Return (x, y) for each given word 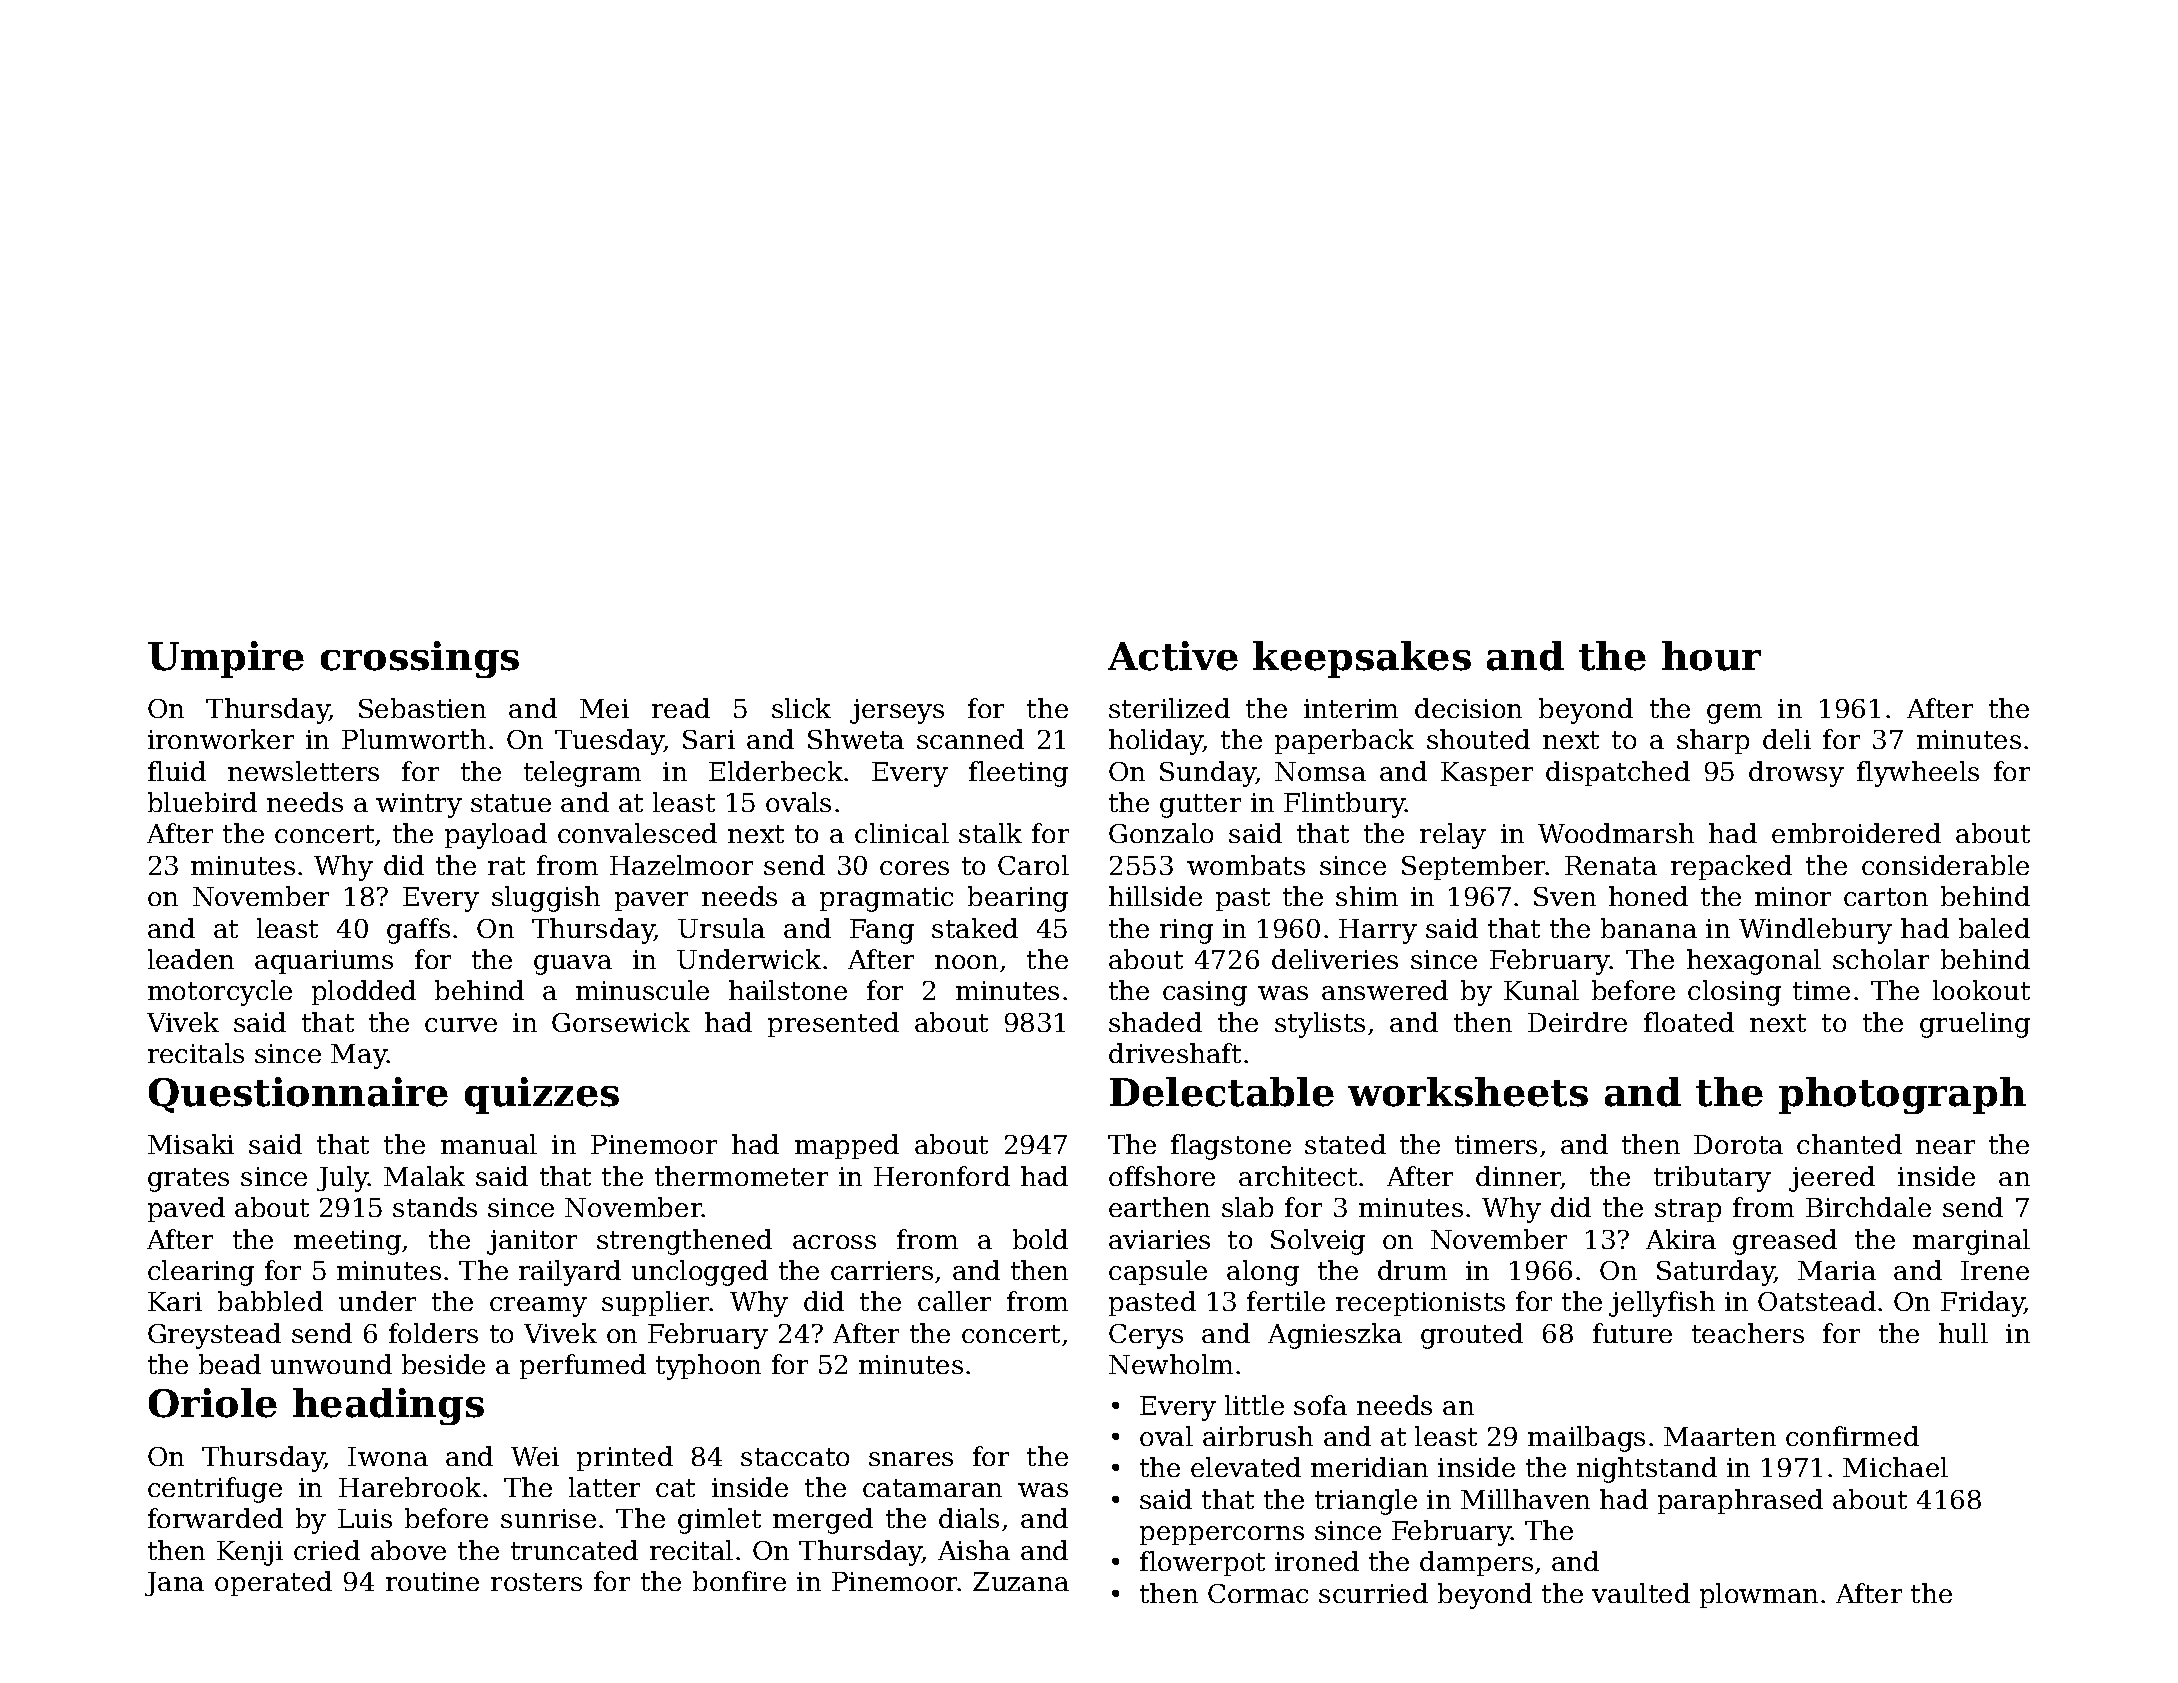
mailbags (1586, 1439)
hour (1711, 656)
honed (1648, 896)
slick (801, 708)
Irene (1995, 1270)
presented (833, 1024)
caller (954, 1301)
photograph (1902, 1095)
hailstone (788, 990)
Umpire (226, 659)
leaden (191, 959)
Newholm (1171, 1364)
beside (443, 1364)
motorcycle (220, 993)
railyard (570, 1273)
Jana (174, 1584)
